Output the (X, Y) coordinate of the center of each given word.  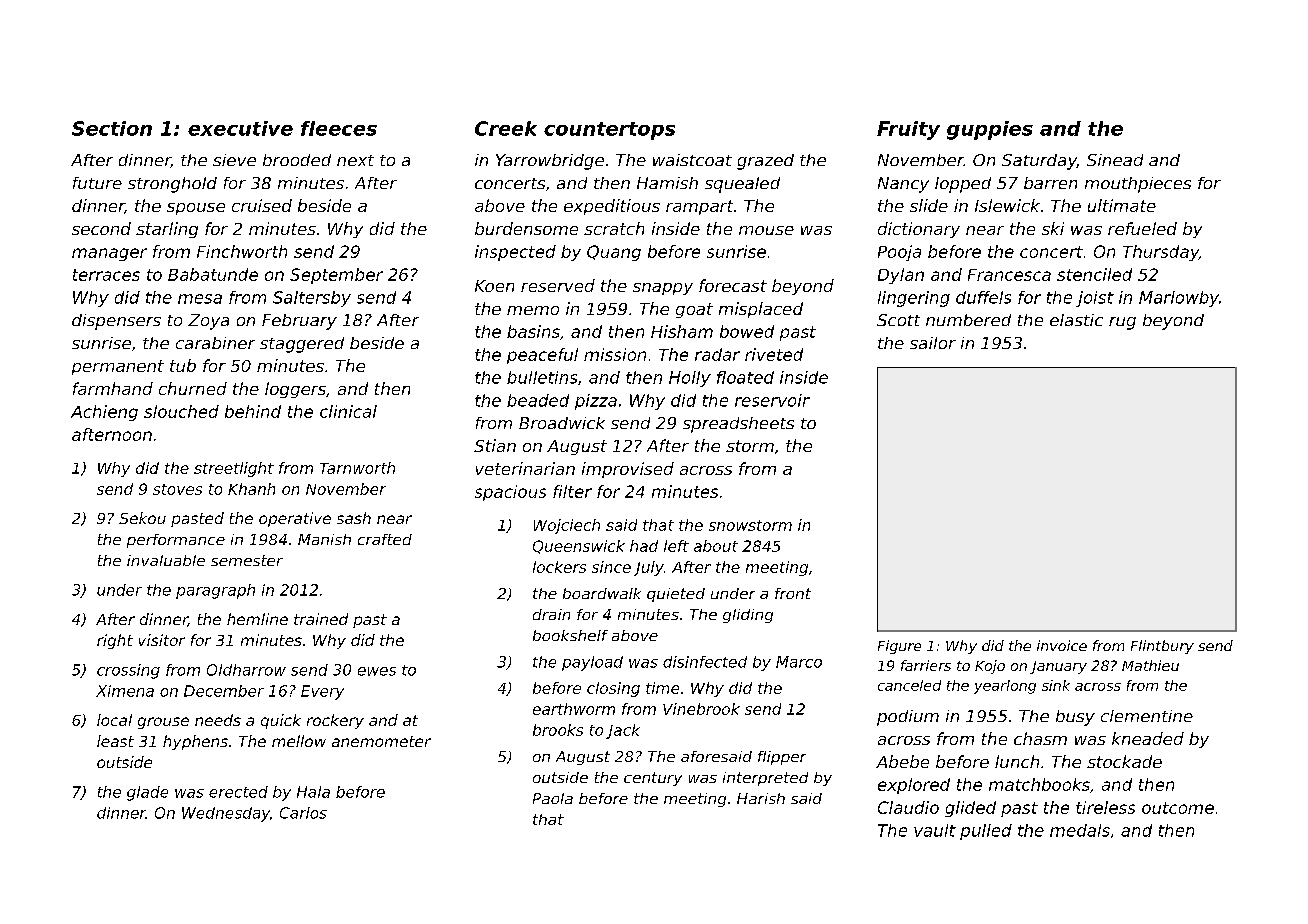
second (101, 228)
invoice (1062, 645)
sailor (933, 343)
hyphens (195, 742)
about (716, 546)
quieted (676, 595)
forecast (733, 285)
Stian (495, 445)
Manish (324, 539)
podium (908, 718)
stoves (177, 489)
